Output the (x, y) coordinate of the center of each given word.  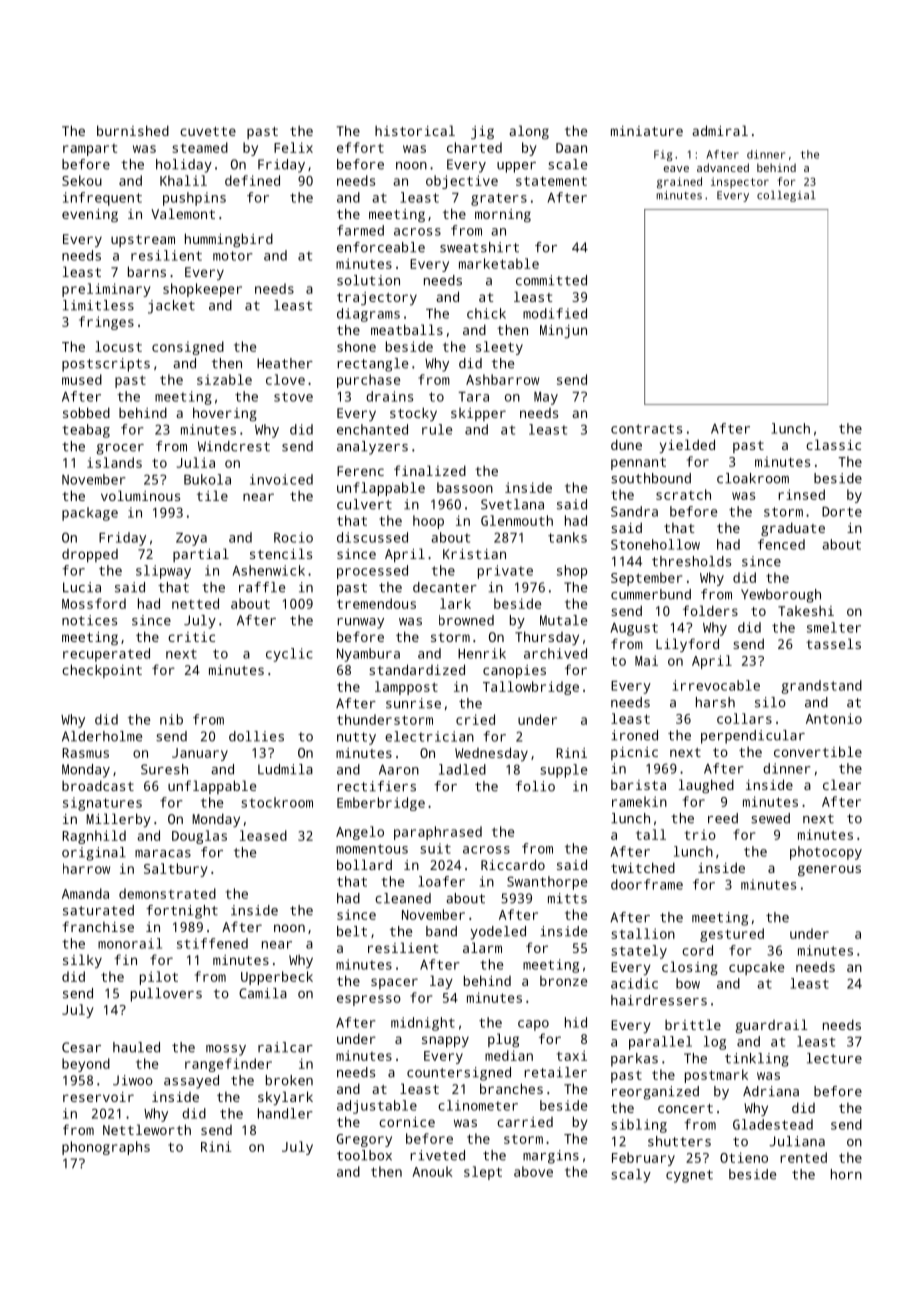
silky (82, 961)
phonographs (106, 1148)
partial (201, 555)
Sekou (82, 180)
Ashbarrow (502, 379)
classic (833, 444)
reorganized (655, 1093)
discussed (372, 537)
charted (474, 147)
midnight (423, 1024)
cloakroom (753, 478)
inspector (740, 183)
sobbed (86, 412)
